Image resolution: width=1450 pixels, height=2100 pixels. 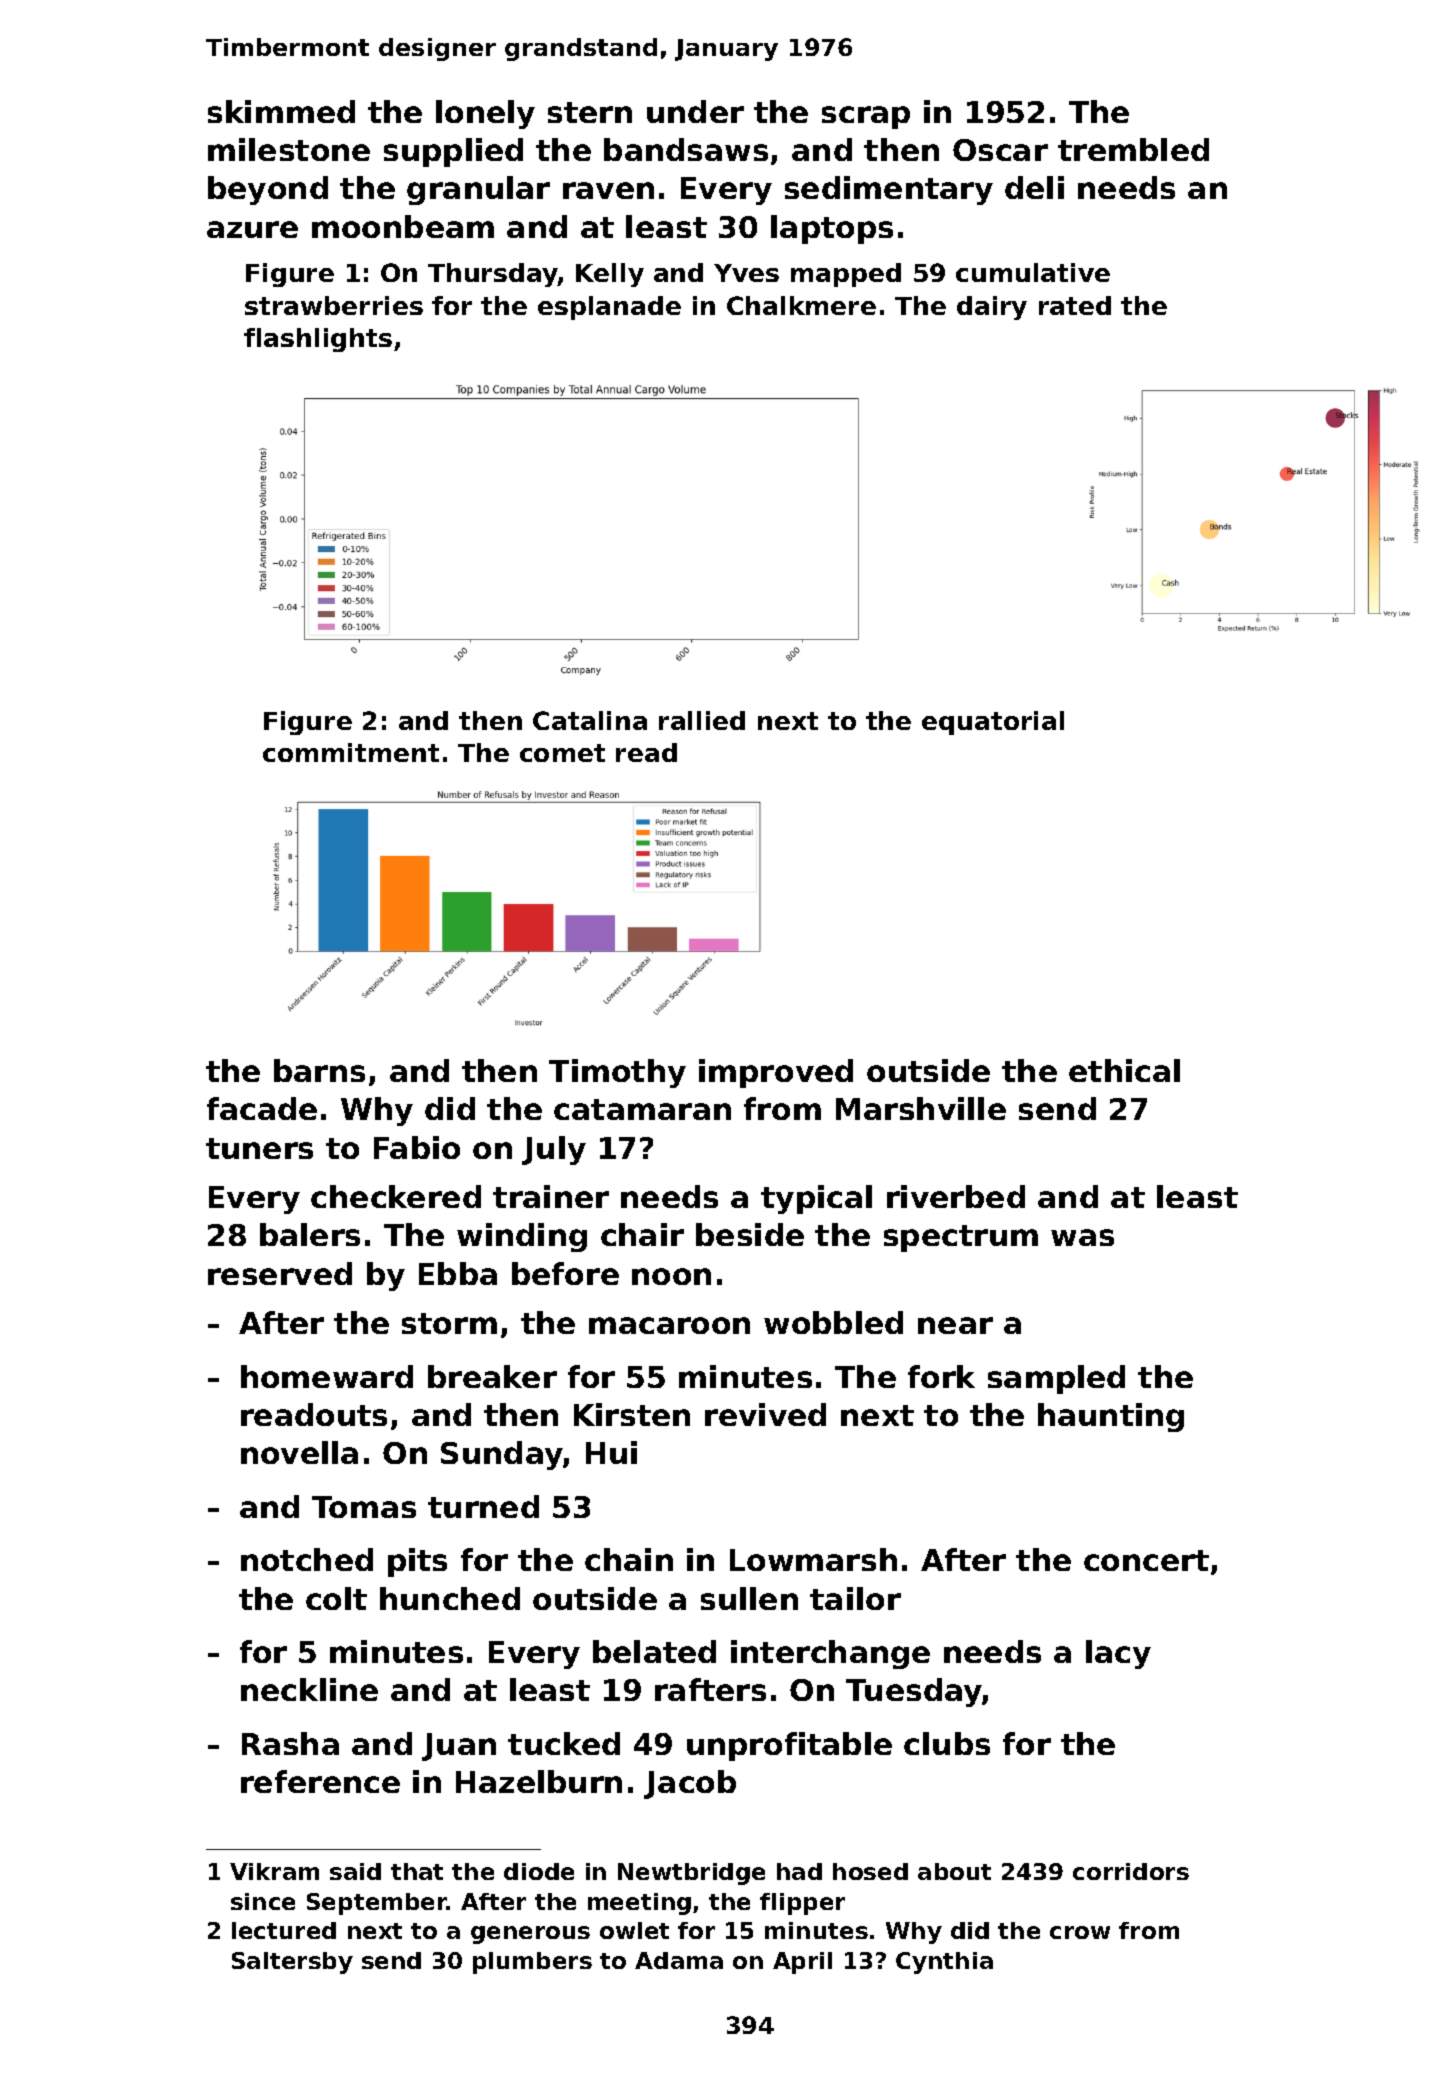 What do you see at coordinates (1033, 272) in the screenshot?
I see `cumulative` at bounding box center [1033, 272].
